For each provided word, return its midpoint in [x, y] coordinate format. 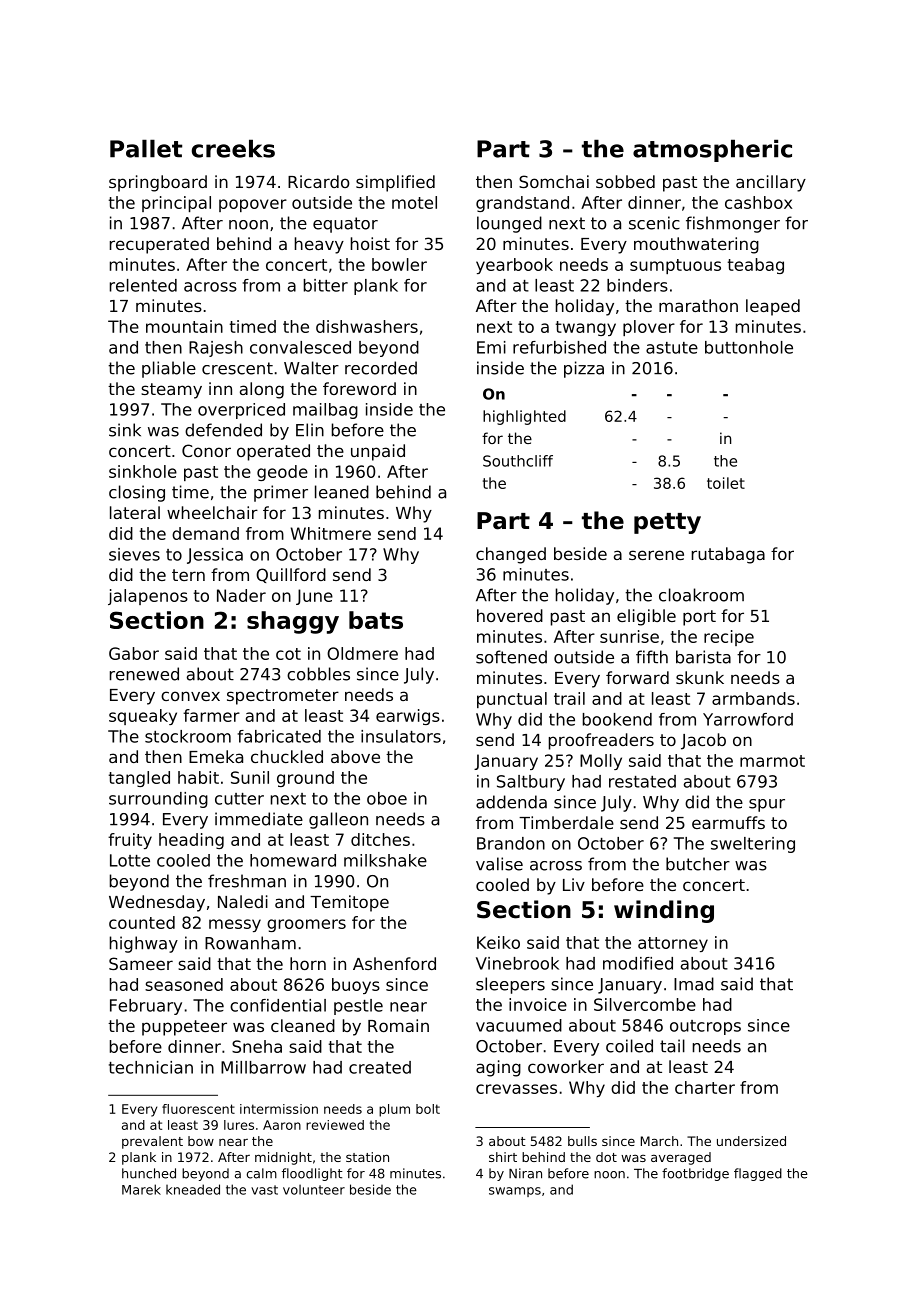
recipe [729, 638]
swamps [515, 1192]
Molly [601, 762]
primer [281, 493]
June [314, 597]
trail [569, 698]
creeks [233, 148]
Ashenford [394, 963]
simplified [395, 183]
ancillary [771, 183]
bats [376, 620]
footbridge [695, 1174]
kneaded [193, 1189]
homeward [293, 860]
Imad [694, 984]
